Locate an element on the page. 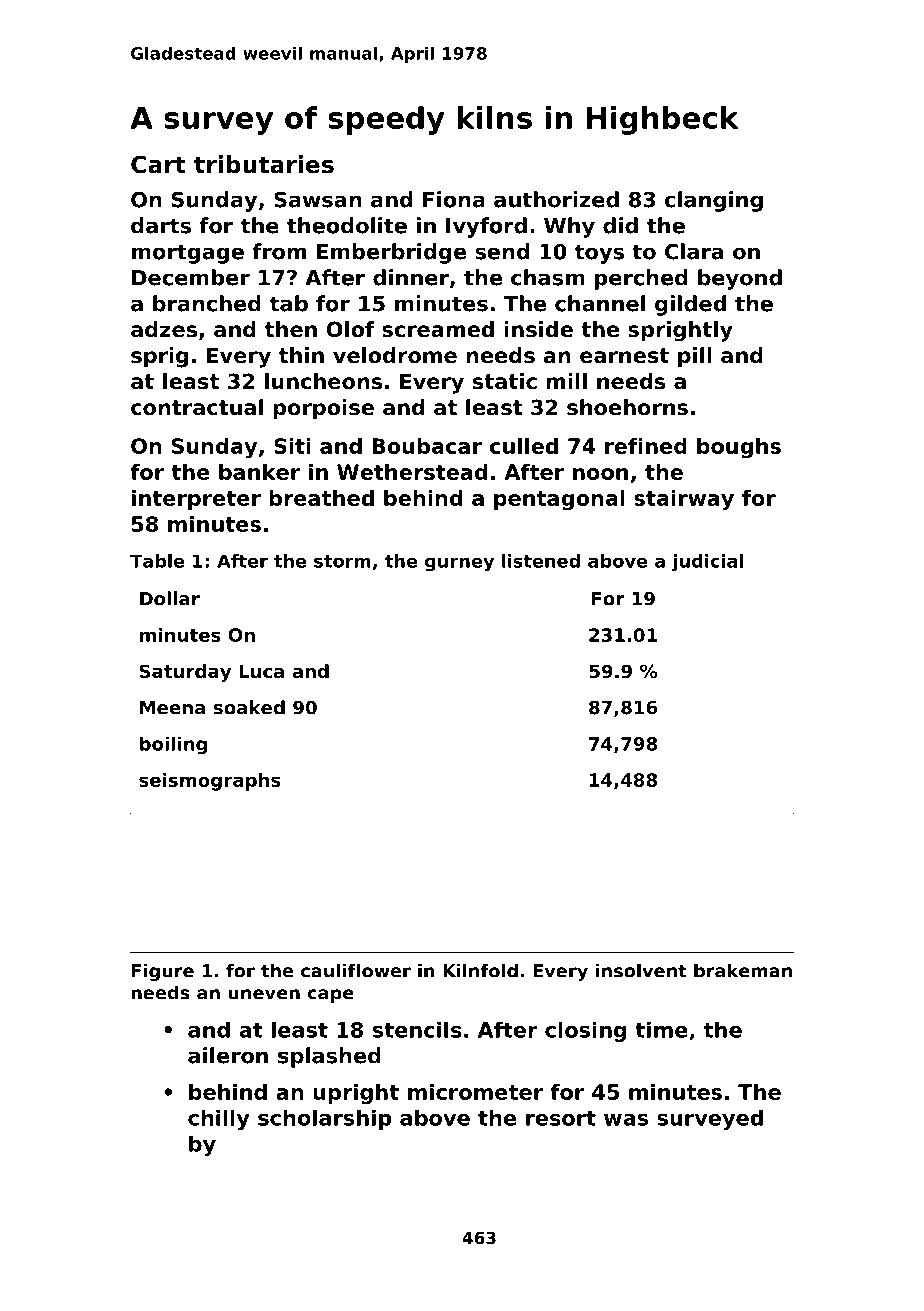  clanging is located at coordinates (714, 201).
